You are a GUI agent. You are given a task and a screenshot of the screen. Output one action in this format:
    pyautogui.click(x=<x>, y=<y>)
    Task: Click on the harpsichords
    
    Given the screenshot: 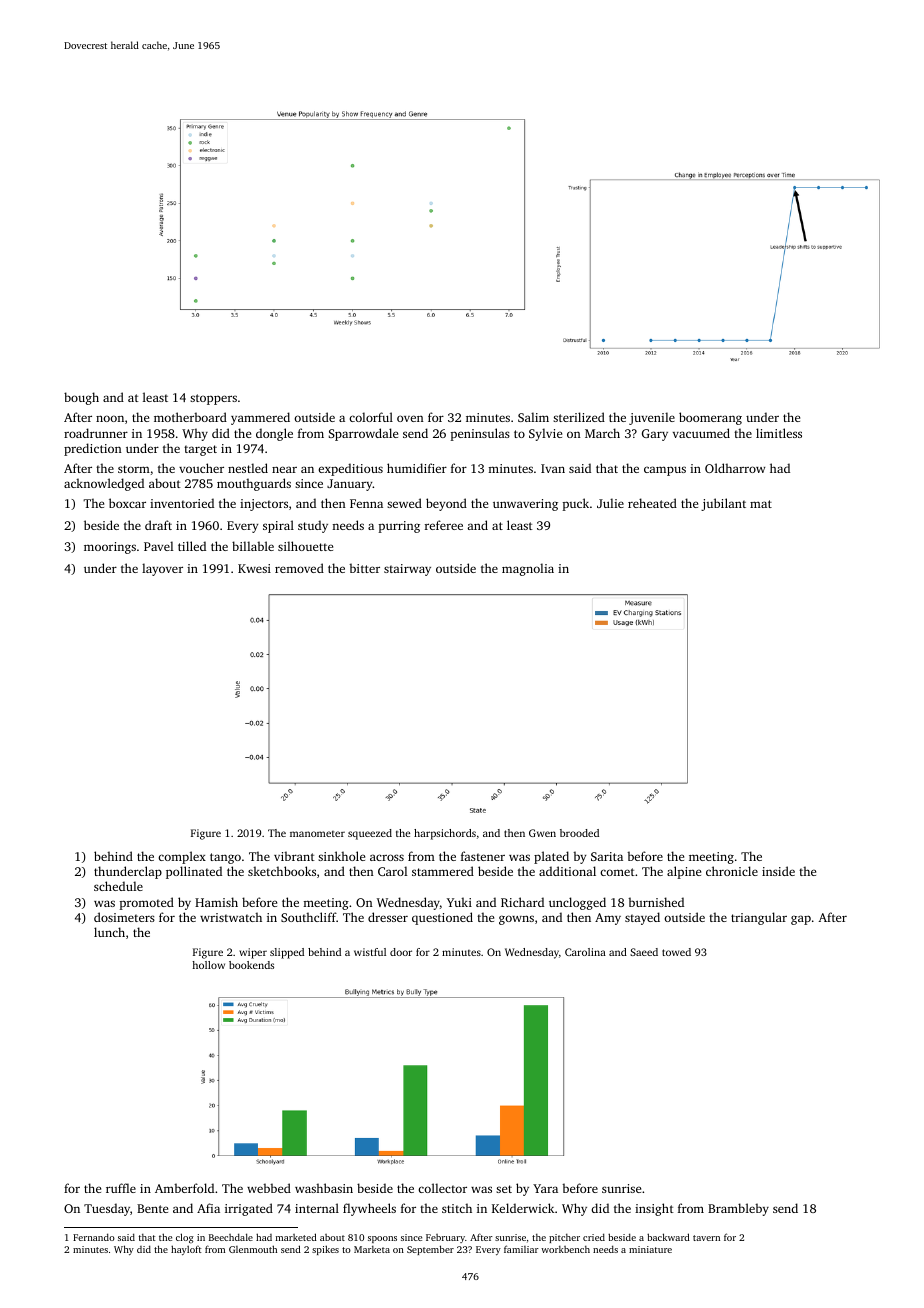 What is the action you would take?
    pyautogui.click(x=445, y=834)
